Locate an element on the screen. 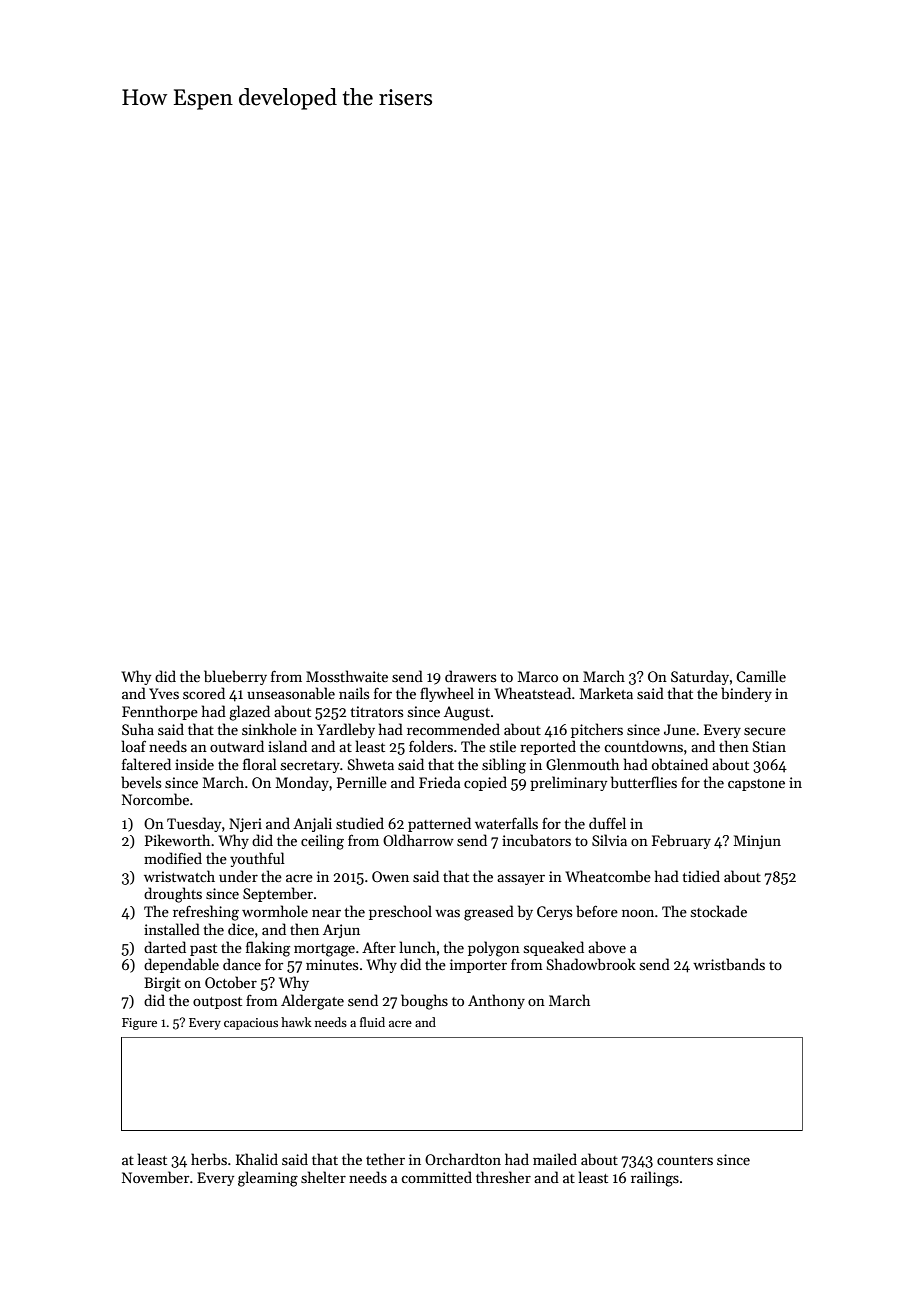 The width and height of the screenshot is (924, 1308). blueberry is located at coordinates (235, 677).
